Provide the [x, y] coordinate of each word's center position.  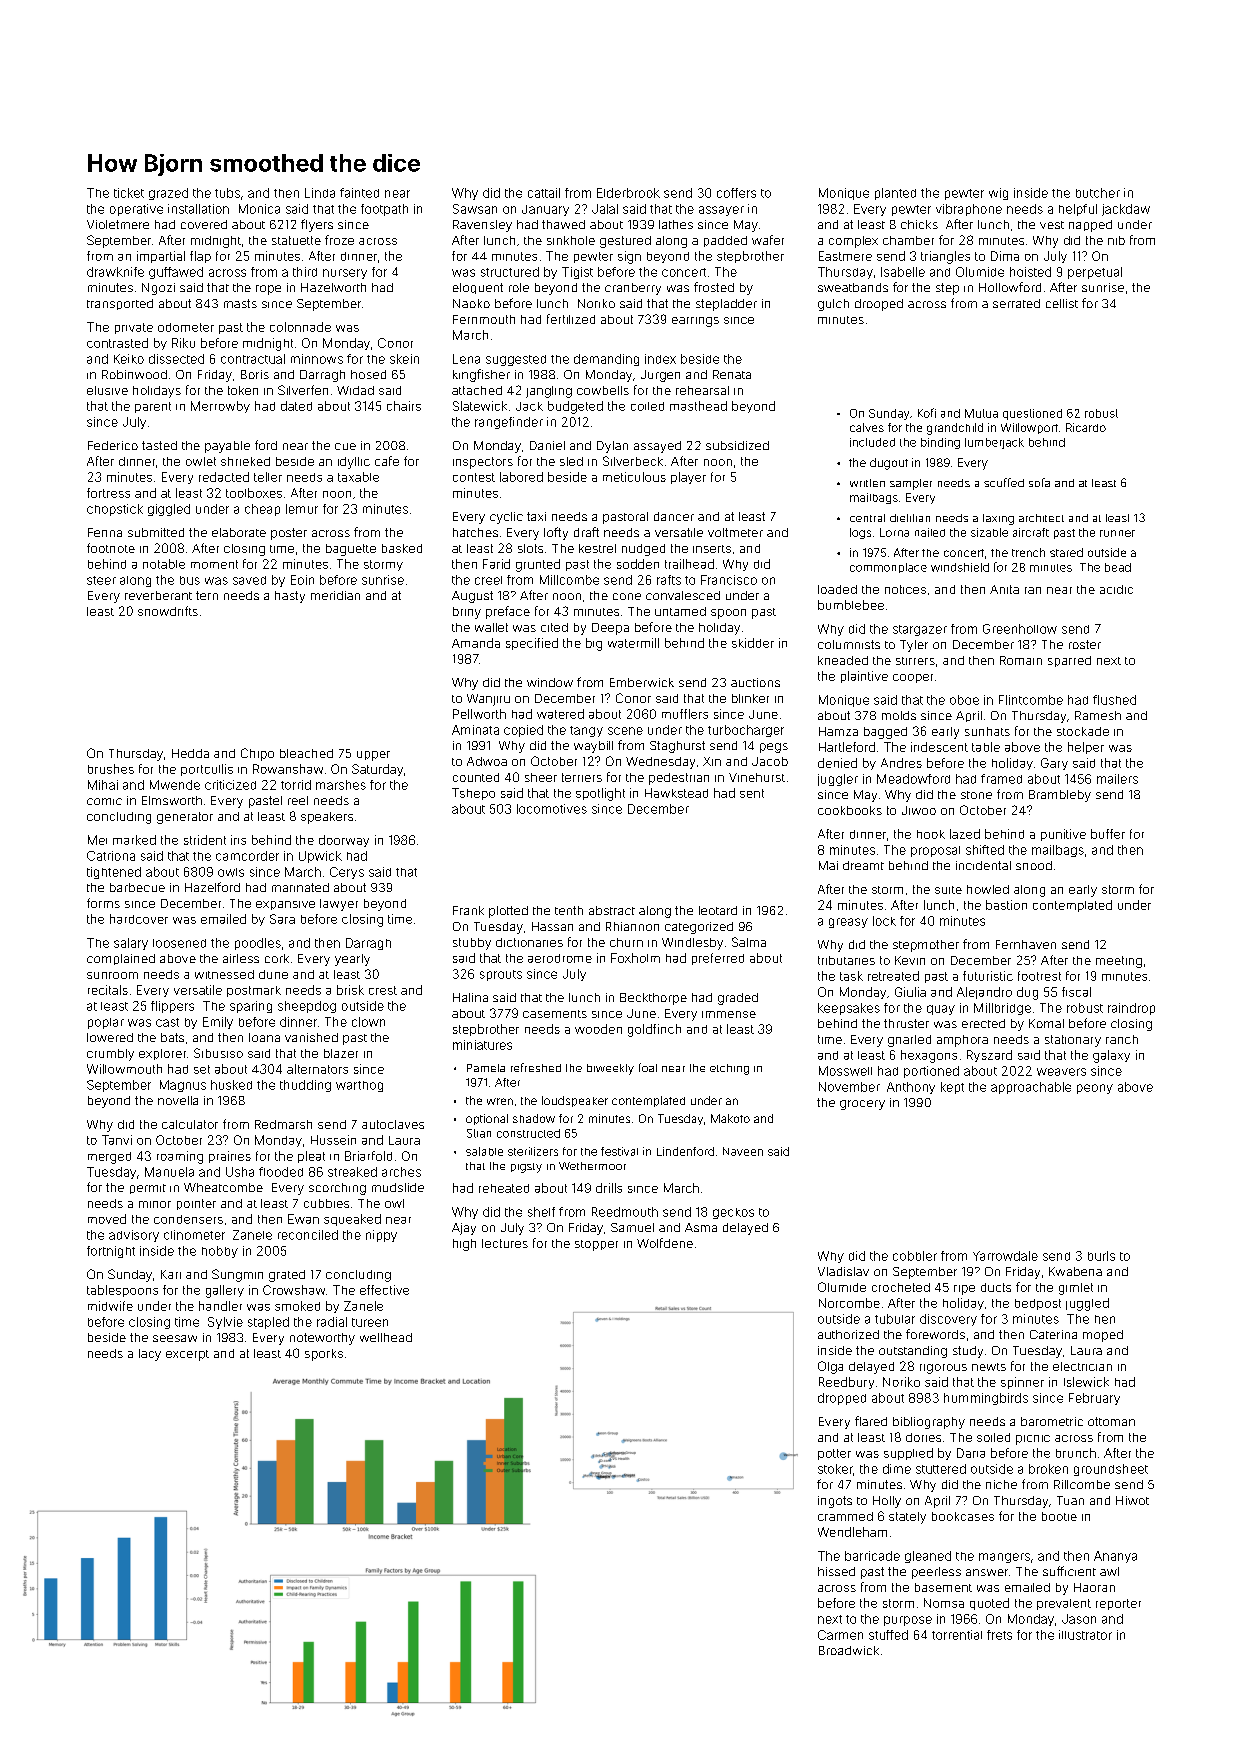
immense [729, 1014]
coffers [736, 193]
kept [952, 1088]
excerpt [187, 1355]
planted [895, 194]
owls [231, 872]
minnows [317, 359]
